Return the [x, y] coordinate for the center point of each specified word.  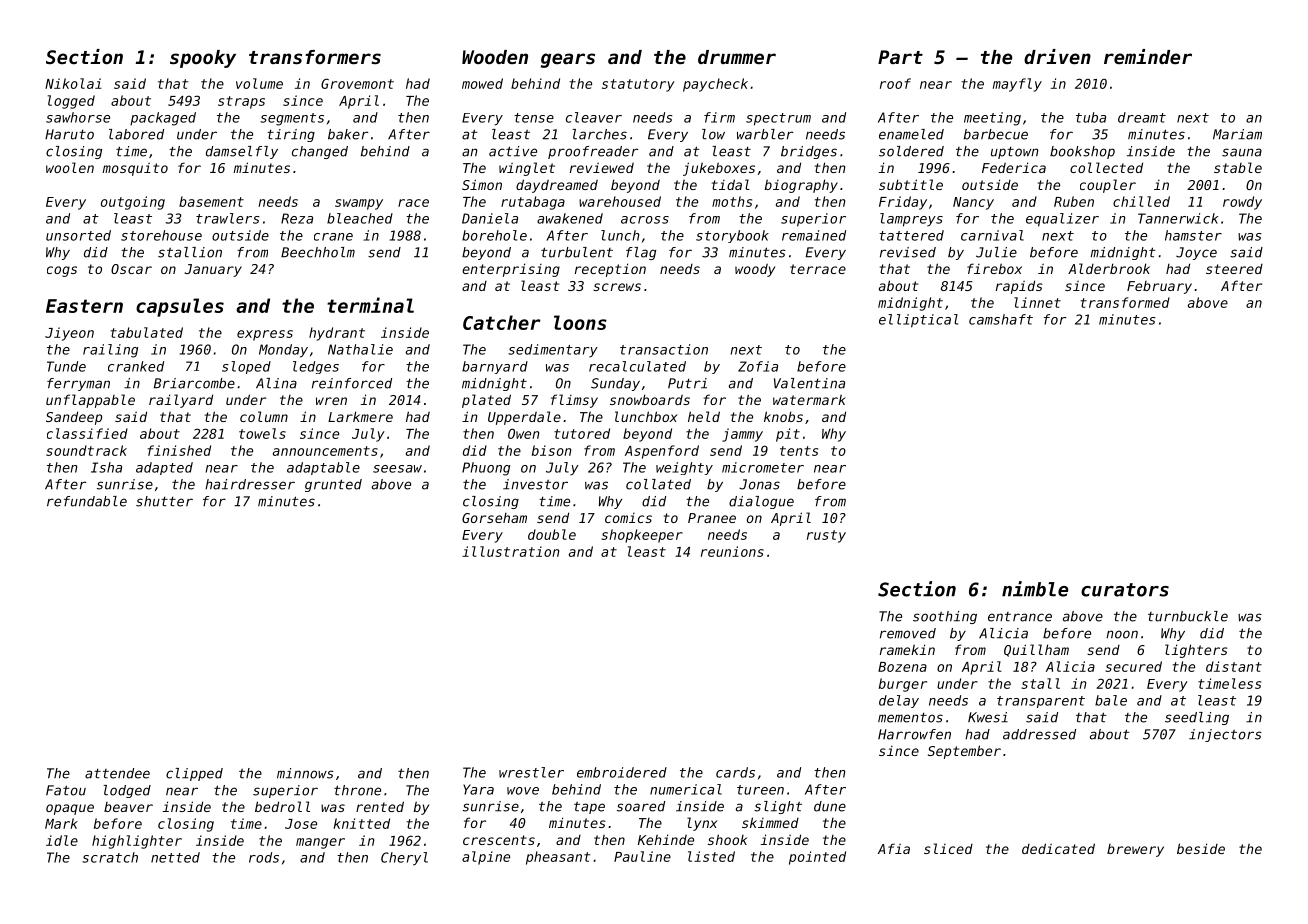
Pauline [642, 856]
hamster [1193, 235]
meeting [992, 119]
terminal [370, 305]
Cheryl [404, 859]
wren [331, 401]
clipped [194, 774]
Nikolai [73, 83]
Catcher [502, 322]
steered [1234, 269]
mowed [482, 83]
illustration [510, 551]
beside [1201, 848]
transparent [1041, 702]
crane [333, 237]
